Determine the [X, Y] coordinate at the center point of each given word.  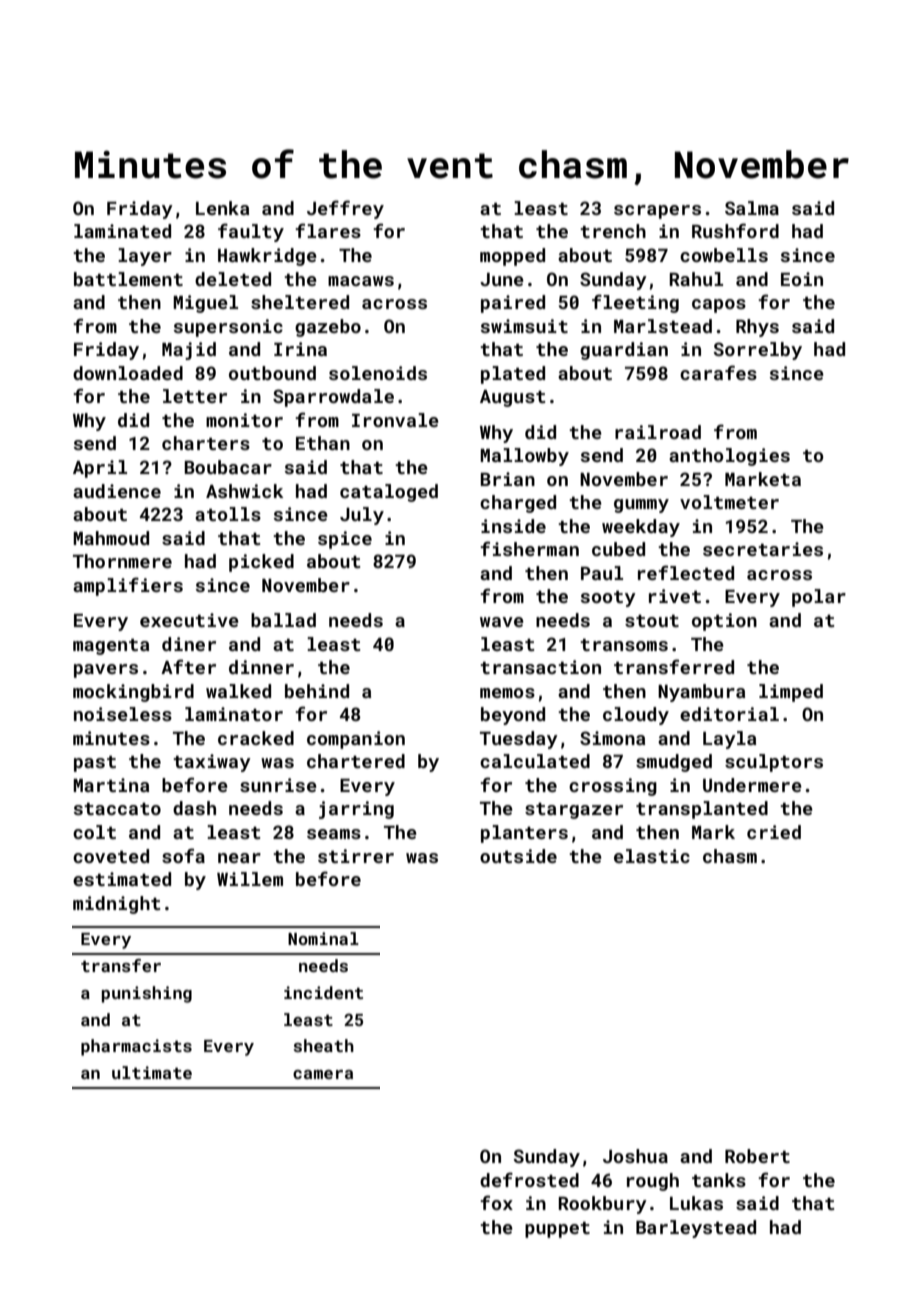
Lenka [223, 208]
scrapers [657, 212]
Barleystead [696, 1229]
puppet [557, 1230]
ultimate [152, 1072]
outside [518, 856]
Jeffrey [345, 209]
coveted [111, 856]
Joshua [635, 1156]
